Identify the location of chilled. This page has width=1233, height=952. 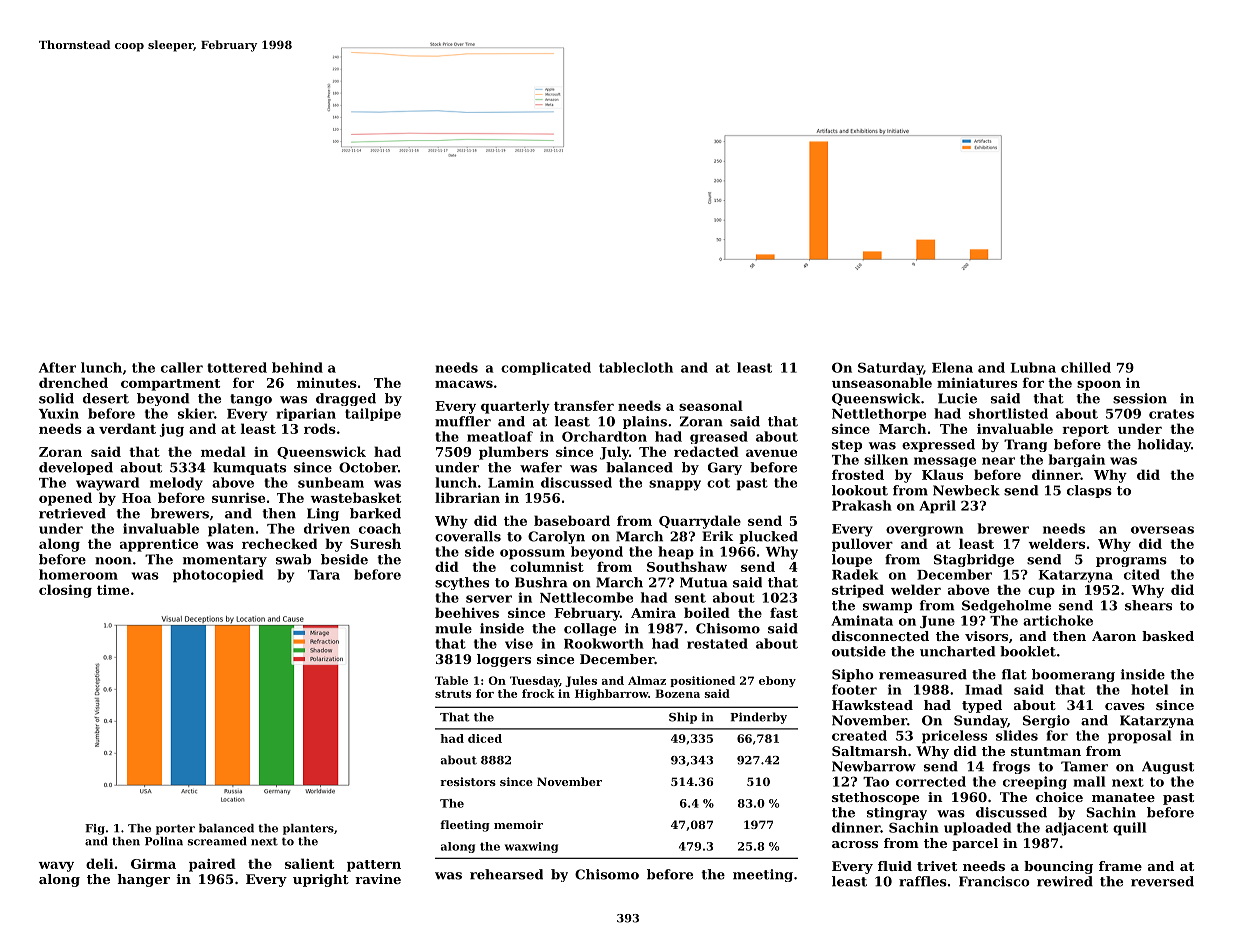
(1086, 367).
